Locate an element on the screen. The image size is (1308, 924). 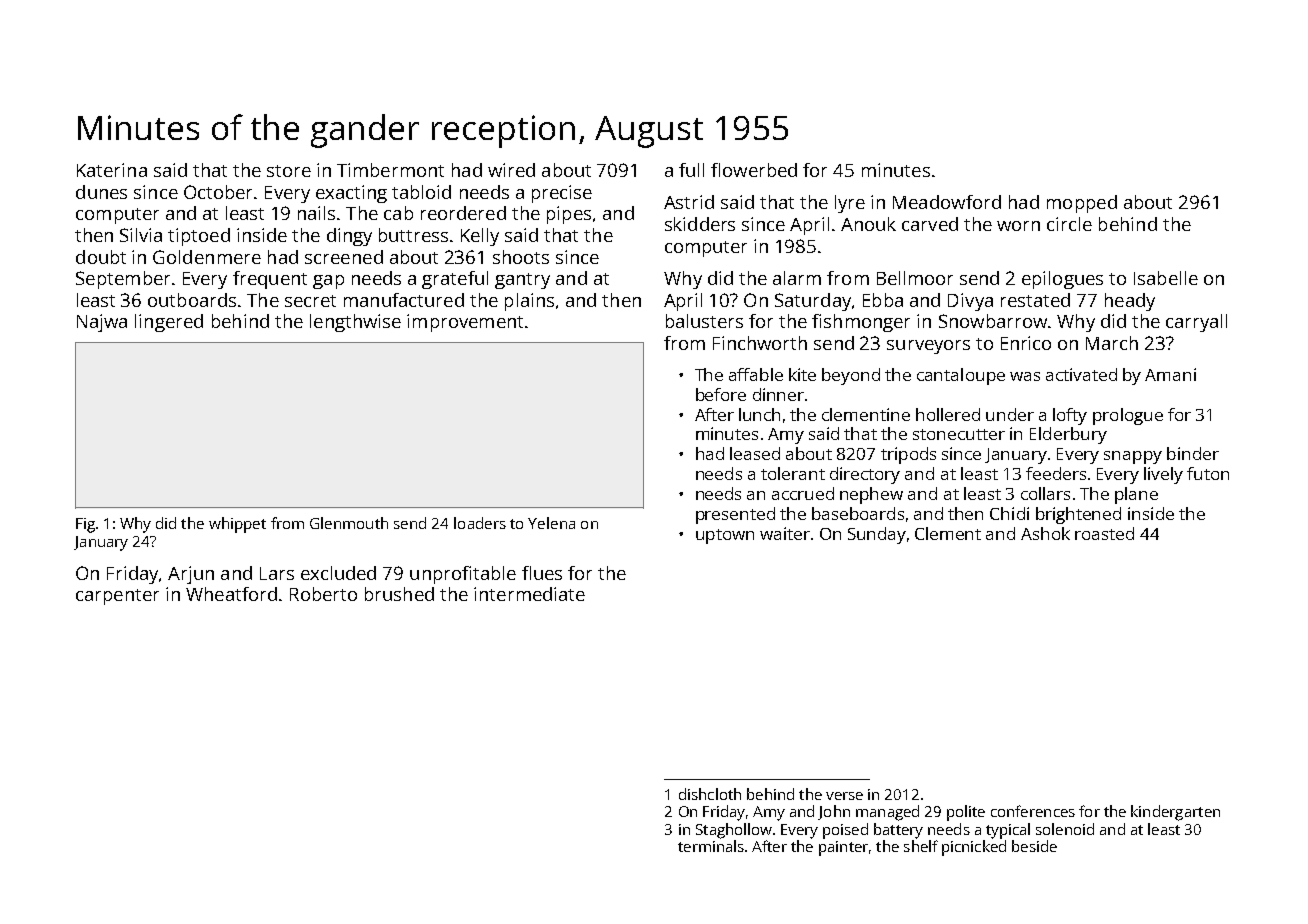
Katerina is located at coordinates (112, 170).
